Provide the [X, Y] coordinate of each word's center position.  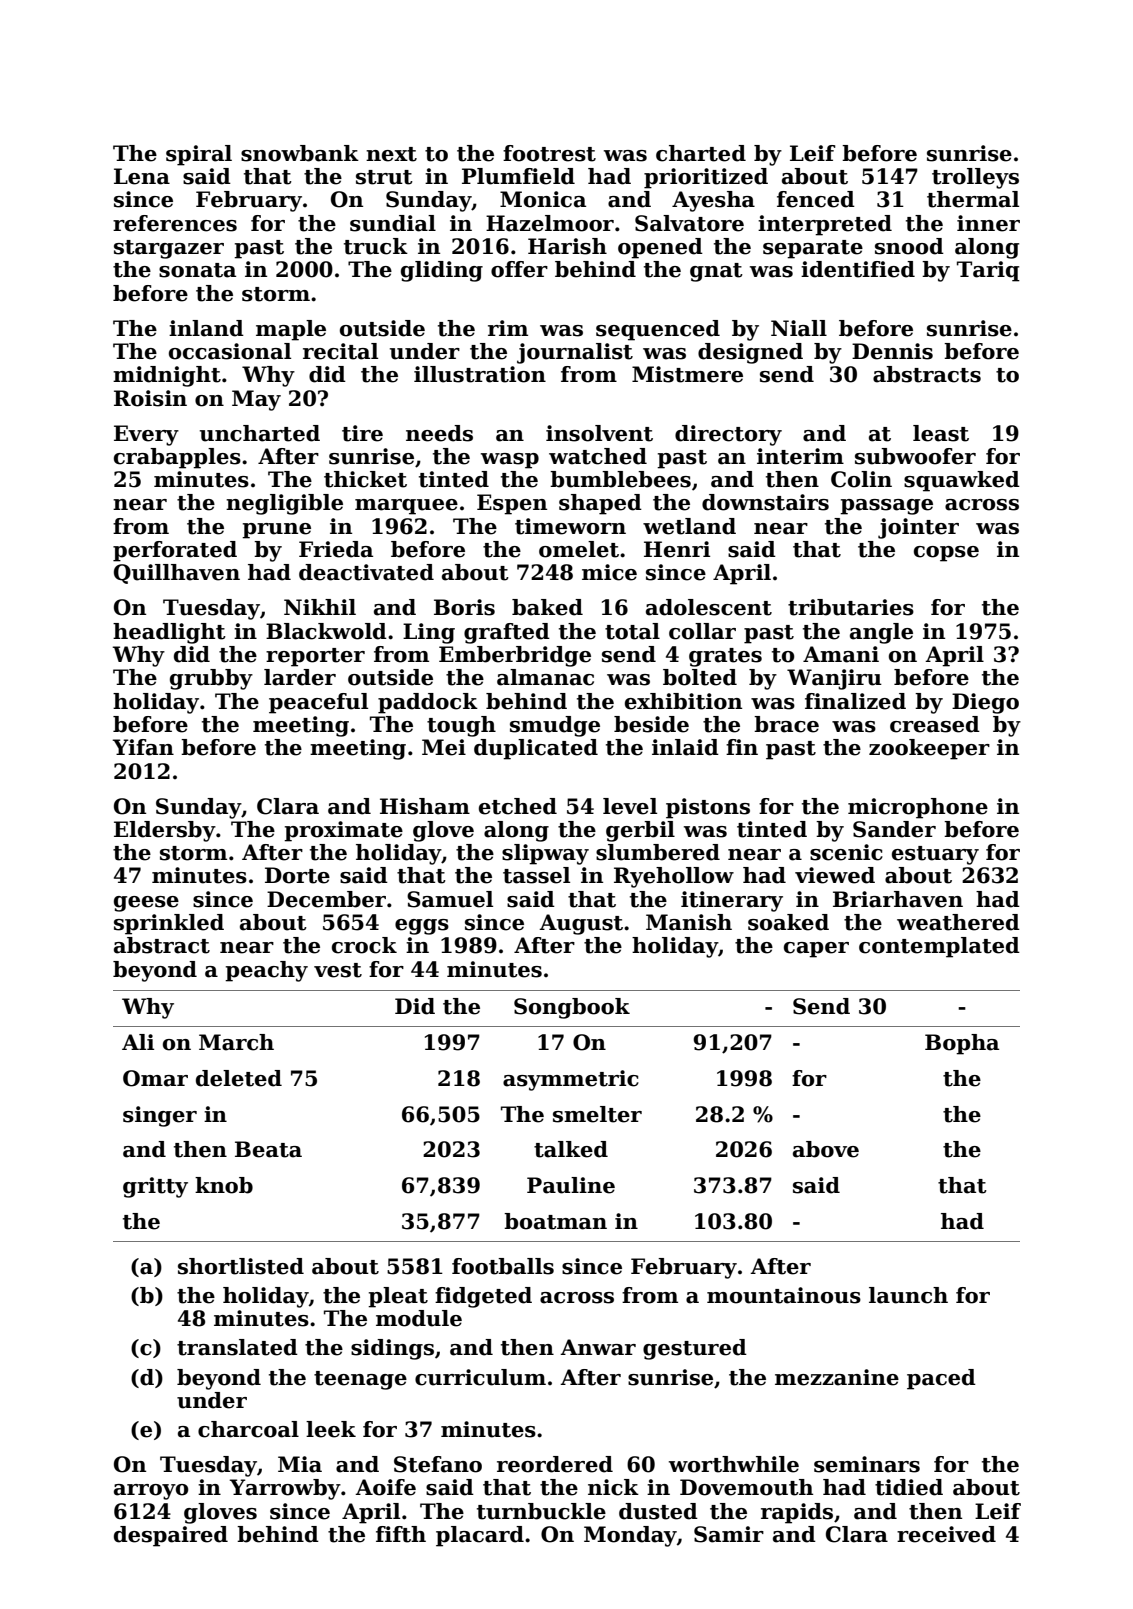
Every [146, 435]
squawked [962, 481]
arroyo [151, 1492]
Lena [142, 176]
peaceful [318, 703]
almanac [545, 677]
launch [908, 1295]
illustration [480, 374]
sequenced [658, 330]
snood [909, 246]
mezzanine [837, 1377]
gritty [155, 1187]
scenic [846, 852]
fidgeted [483, 1297]
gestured [695, 1349]
